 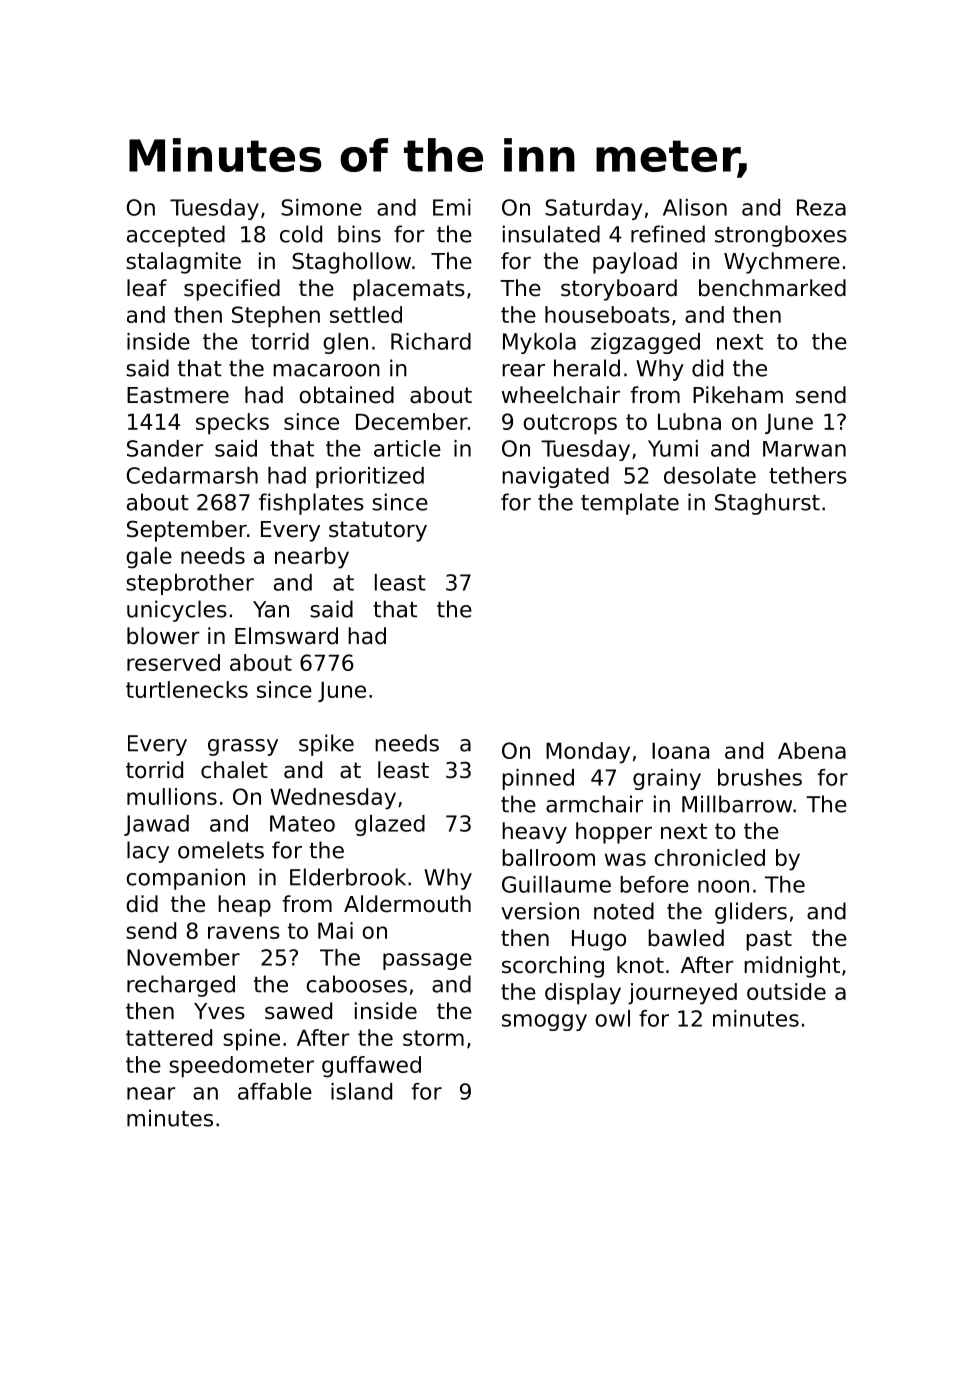 I want to click on island, so click(x=361, y=1091).
